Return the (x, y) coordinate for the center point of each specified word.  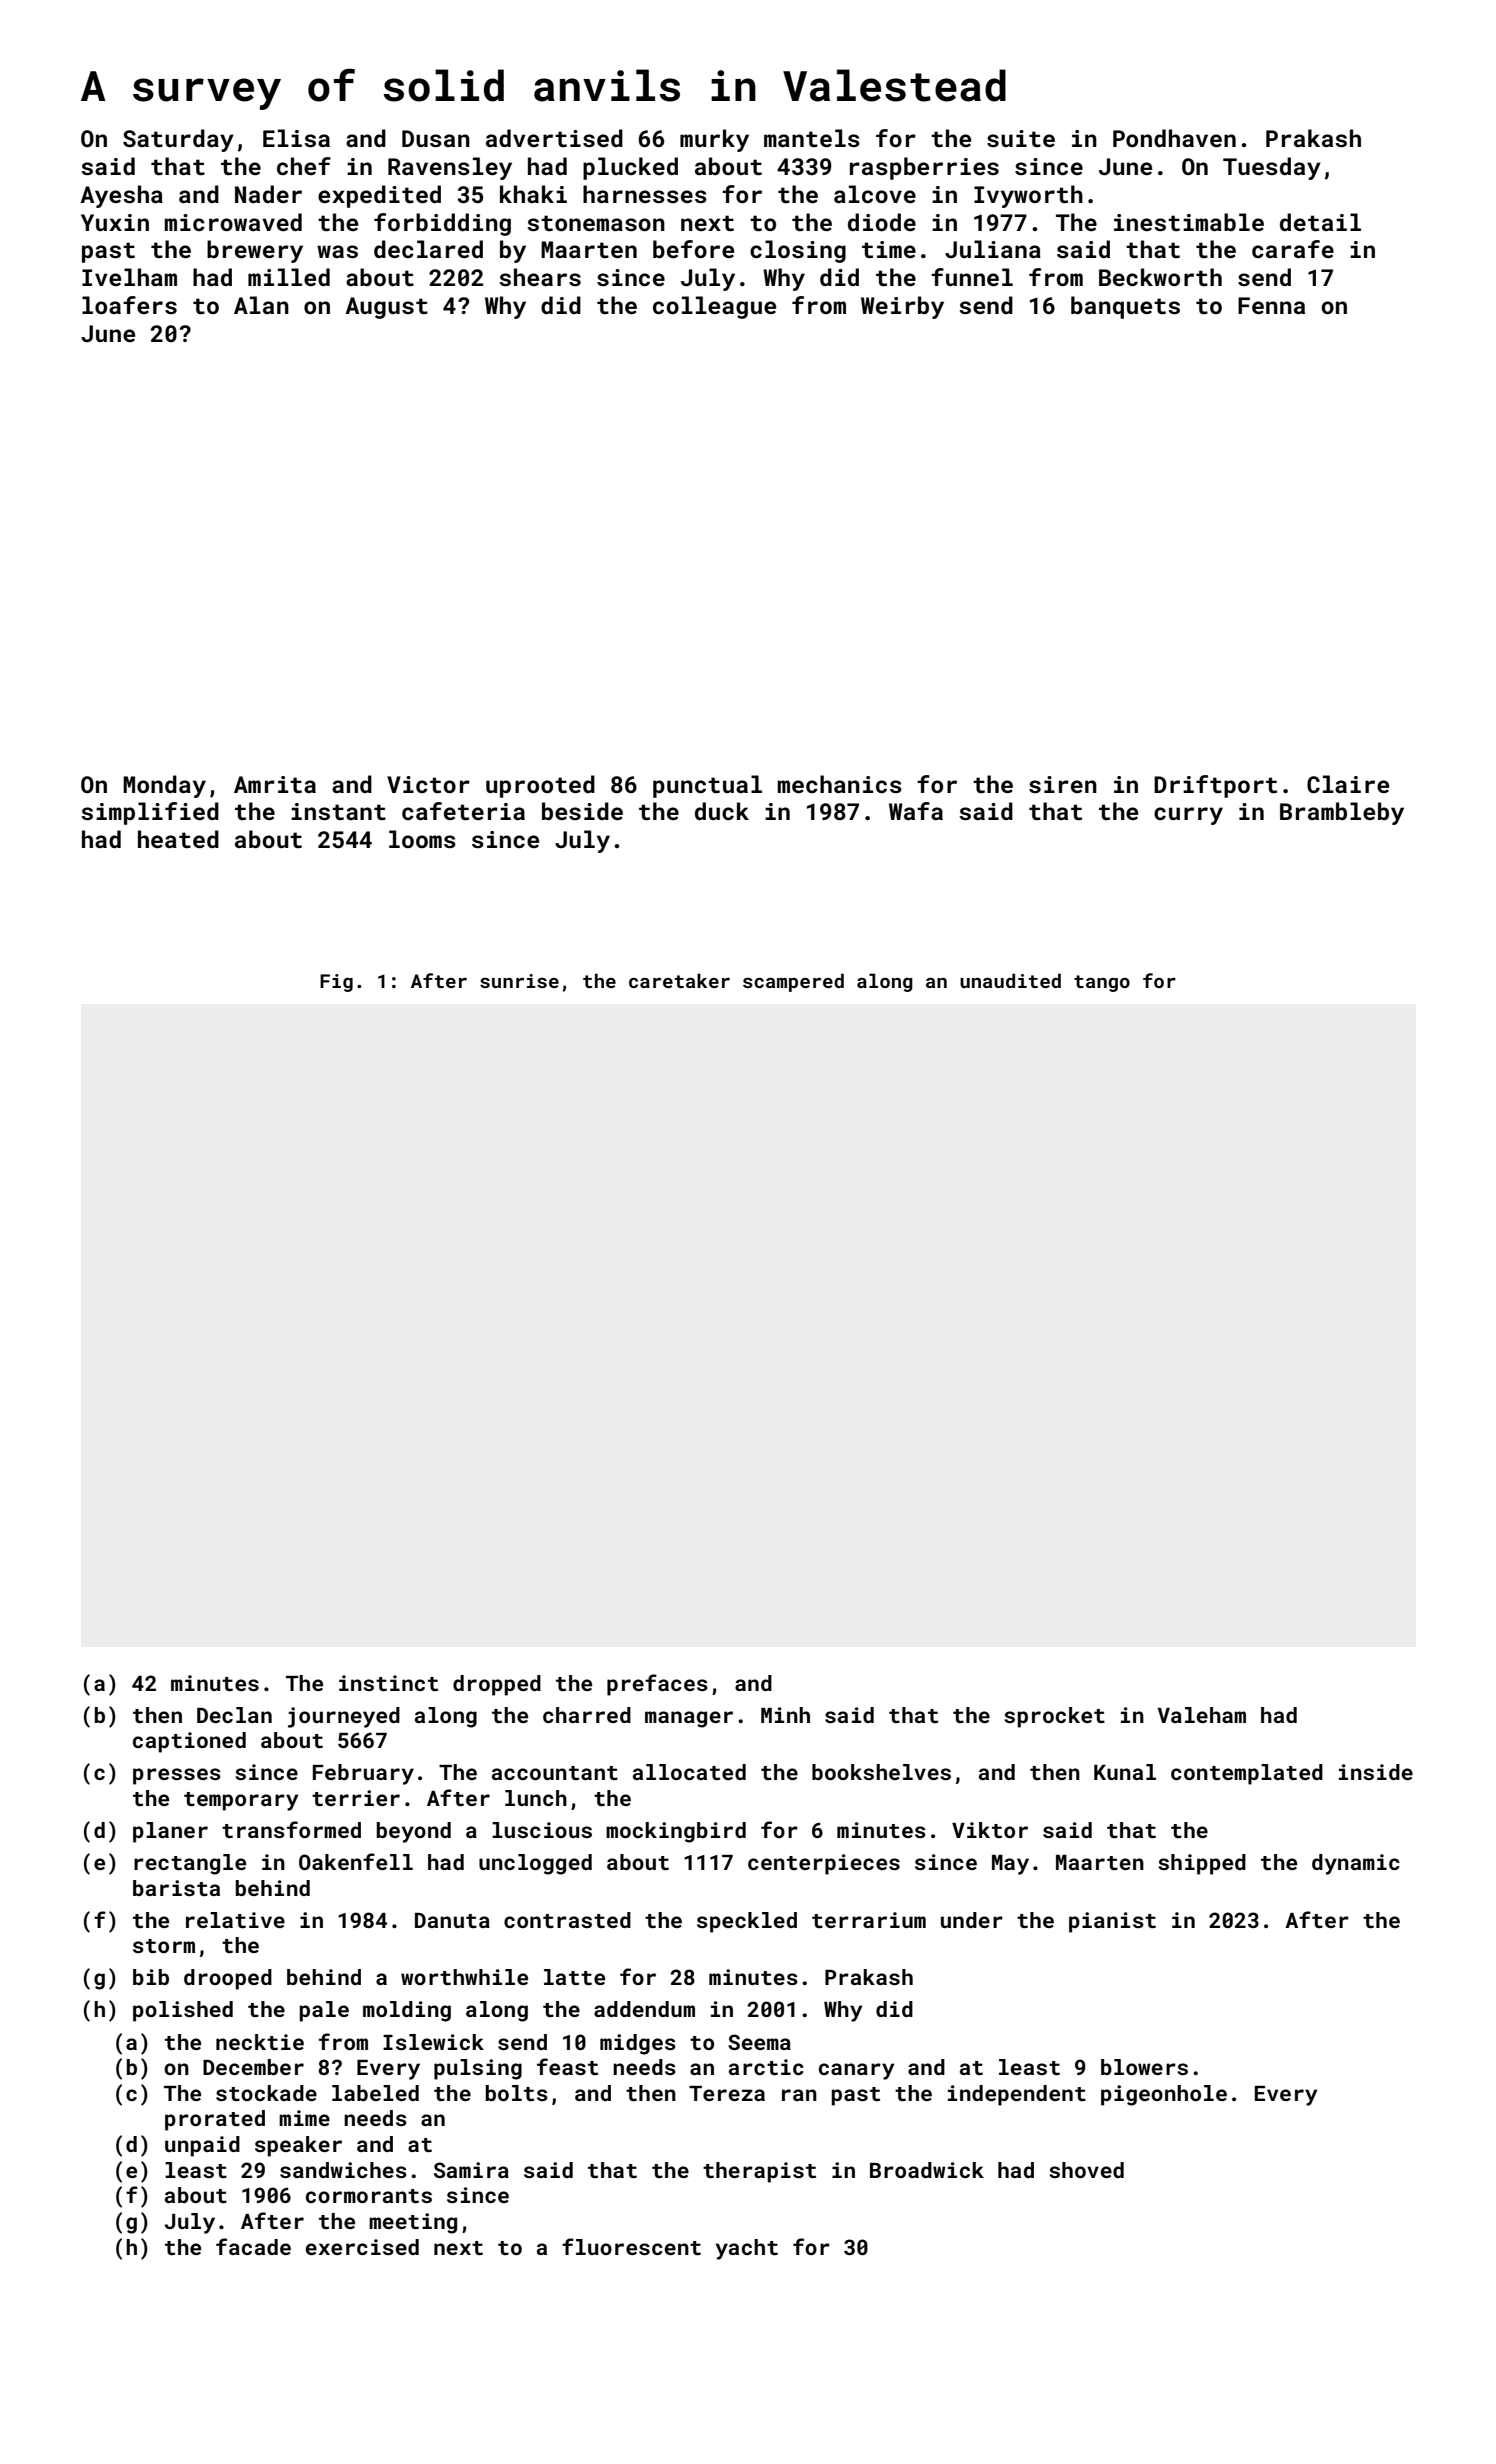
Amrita (275, 784)
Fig (336, 983)
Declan (234, 1715)
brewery (255, 251)
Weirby (902, 307)
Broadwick (927, 2170)
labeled (375, 2093)
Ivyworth (1028, 196)
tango (1102, 983)
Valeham (1202, 1715)
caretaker (679, 980)
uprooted (540, 786)
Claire (1348, 784)
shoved (1086, 2170)
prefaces (657, 1685)
